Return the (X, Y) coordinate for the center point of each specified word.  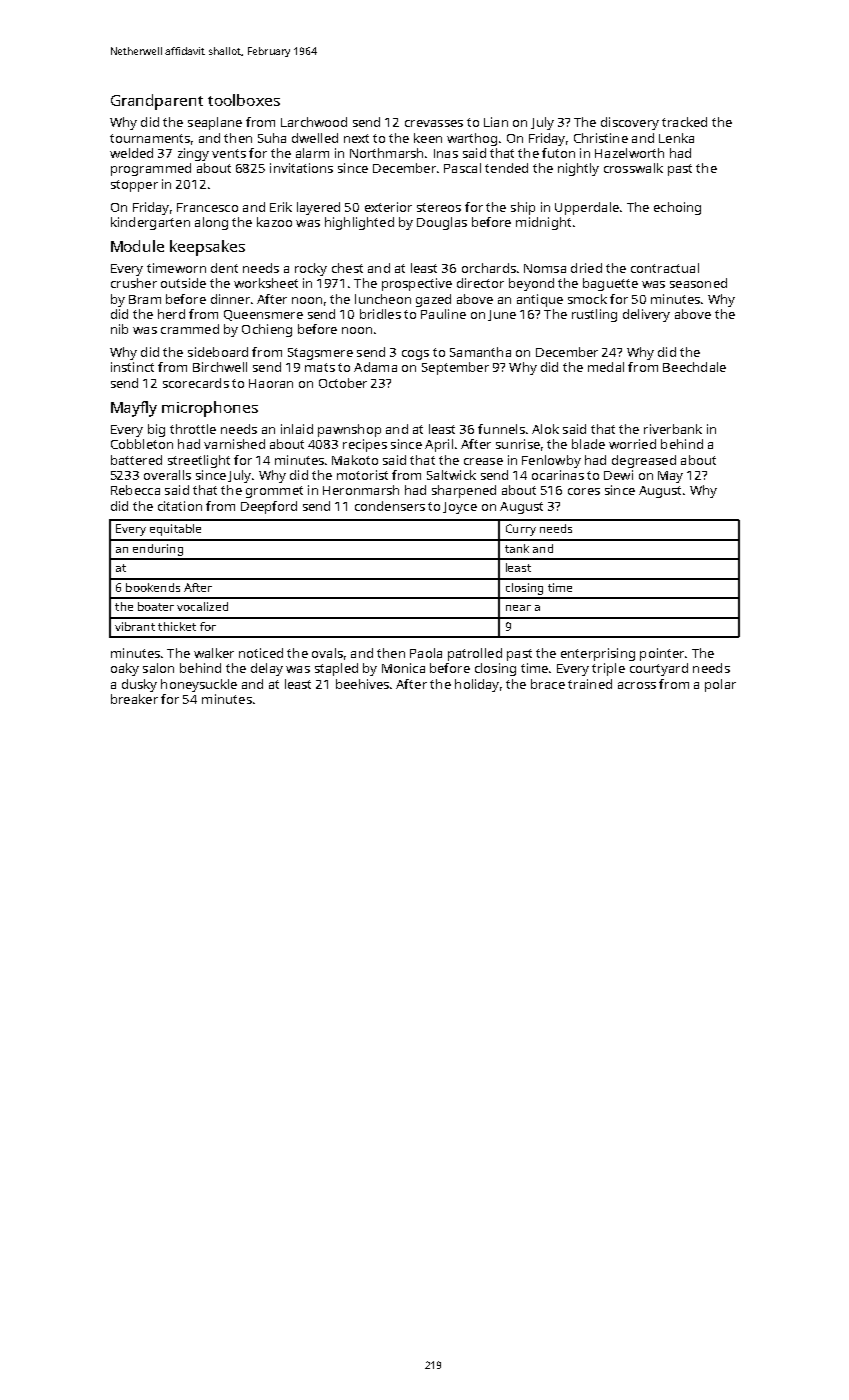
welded (131, 153)
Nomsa (545, 268)
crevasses (434, 123)
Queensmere (263, 315)
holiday (477, 685)
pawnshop (349, 430)
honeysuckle (199, 685)
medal (606, 367)
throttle (193, 429)
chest (347, 268)
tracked (684, 122)
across (637, 685)
